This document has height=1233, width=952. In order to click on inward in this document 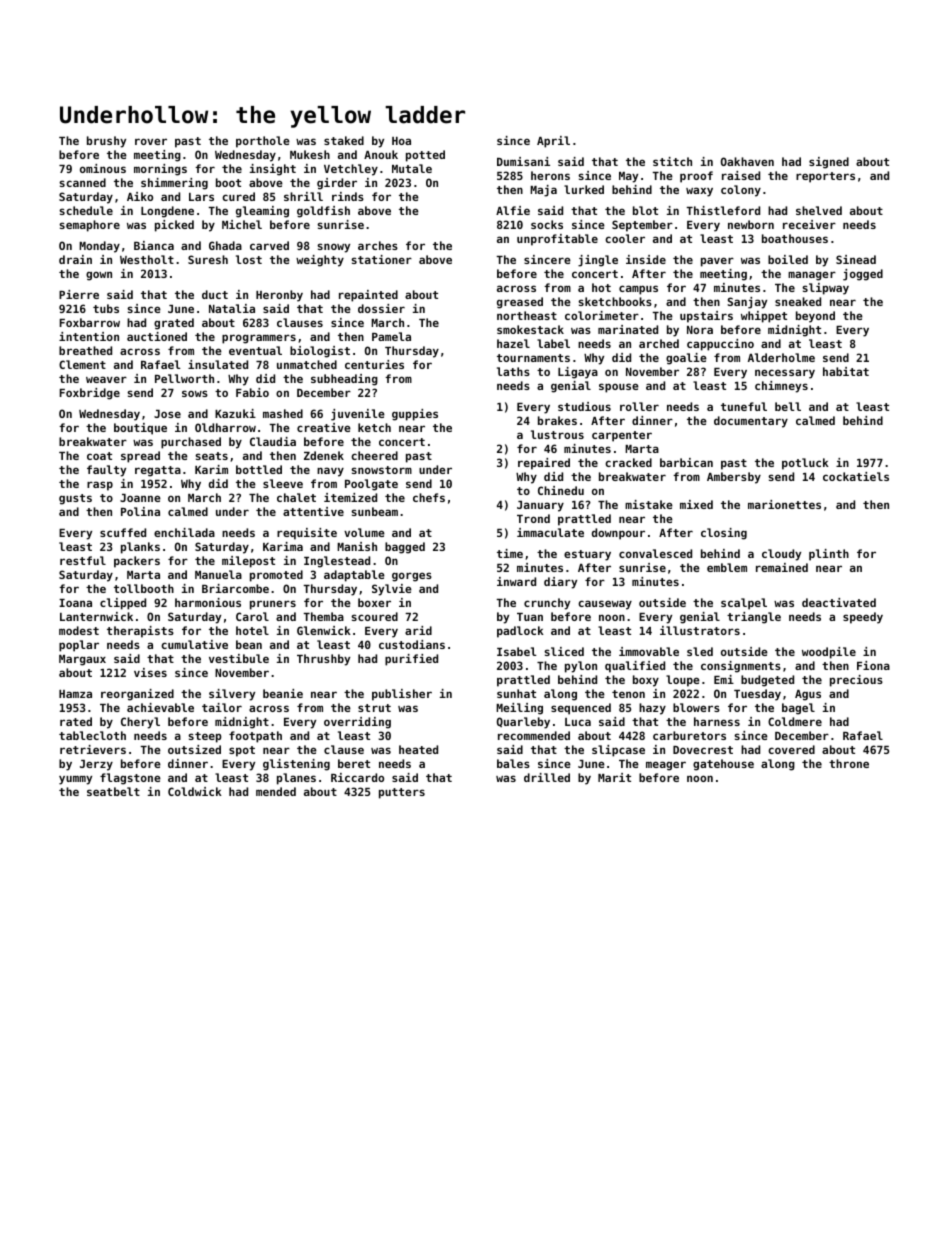, I will do `click(516, 581)`.
